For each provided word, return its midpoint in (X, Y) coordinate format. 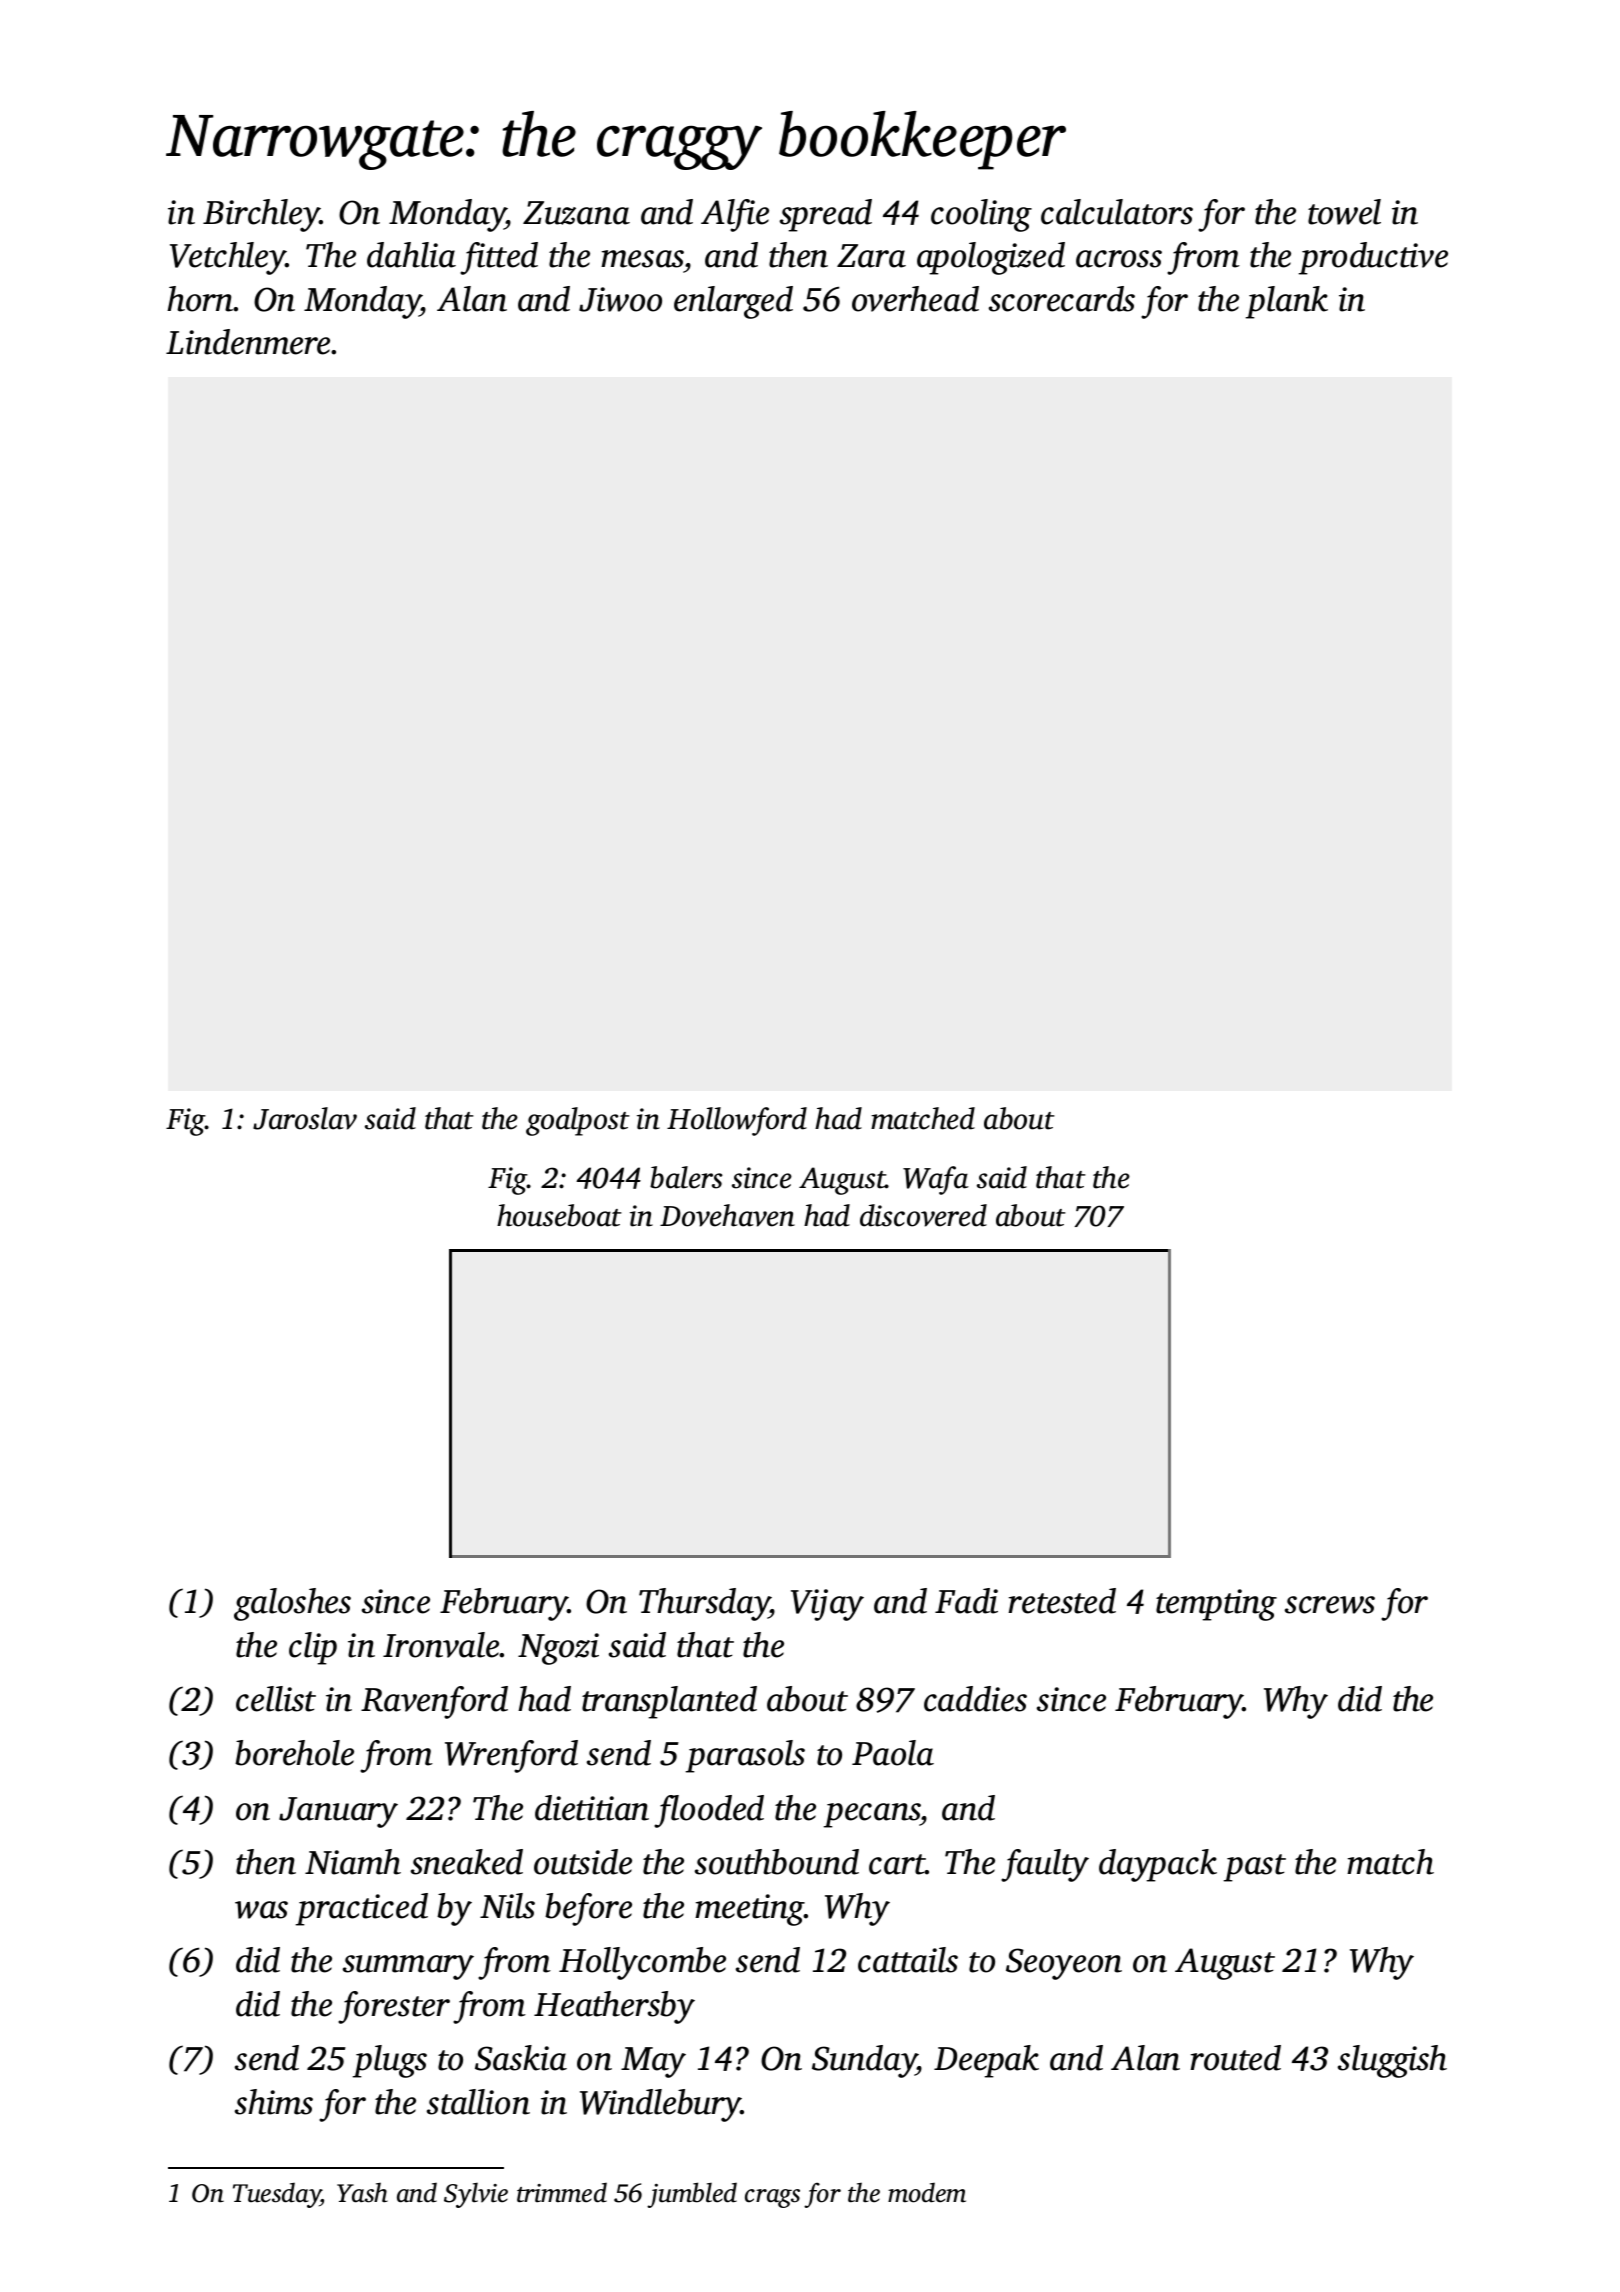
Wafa (936, 1180)
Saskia (521, 2058)
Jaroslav (305, 1118)
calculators (1117, 212)
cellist (276, 1699)
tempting (1216, 1605)
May (653, 2062)
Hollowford (737, 1121)
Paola (893, 1753)
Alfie (735, 215)
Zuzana (576, 213)
